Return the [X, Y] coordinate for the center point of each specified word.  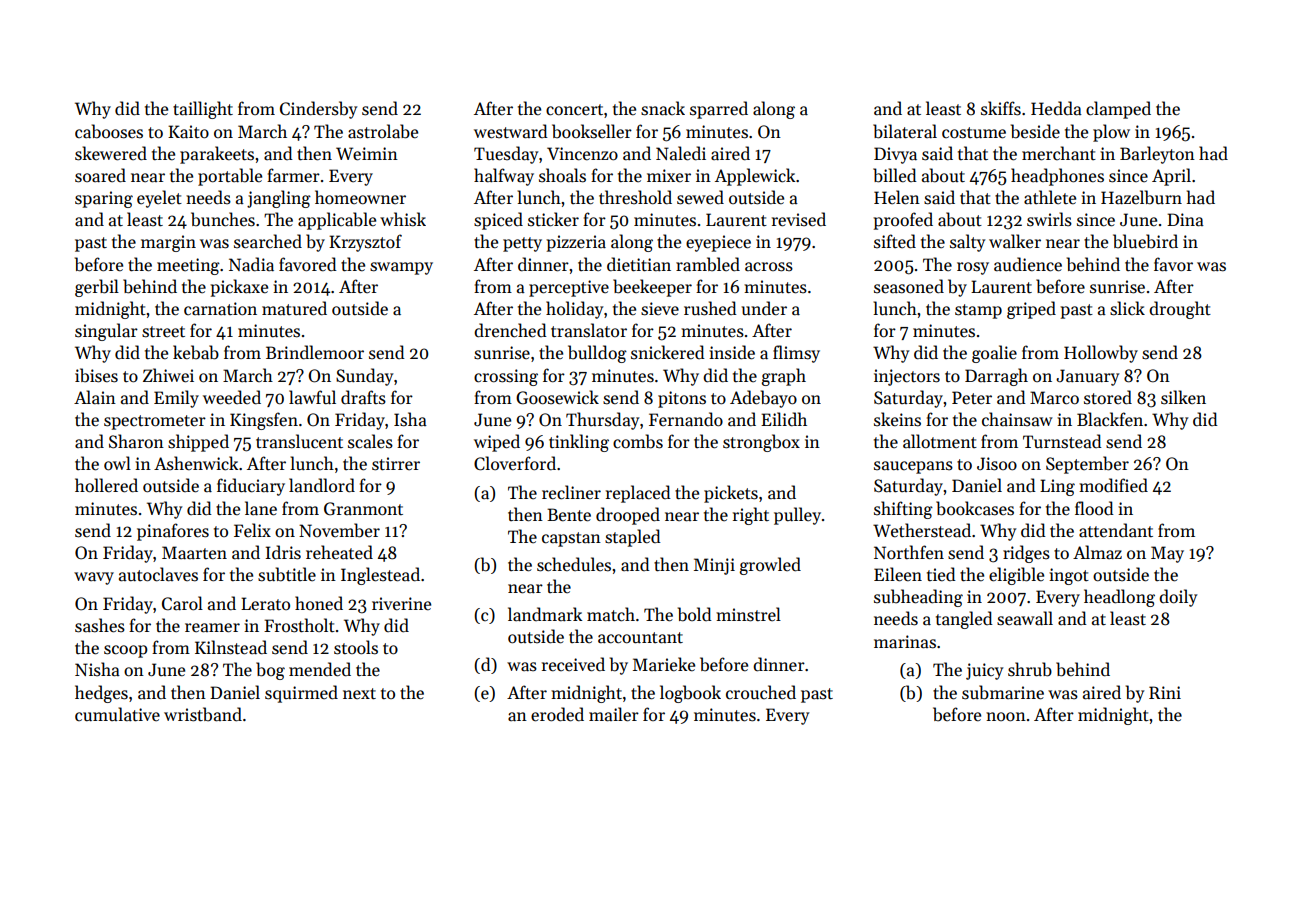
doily [1178, 598]
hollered [106, 485]
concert [574, 110]
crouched [761, 692]
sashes [100, 625]
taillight [203, 110]
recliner [571, 492]
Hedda [1056, 108]
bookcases [975, 508]
